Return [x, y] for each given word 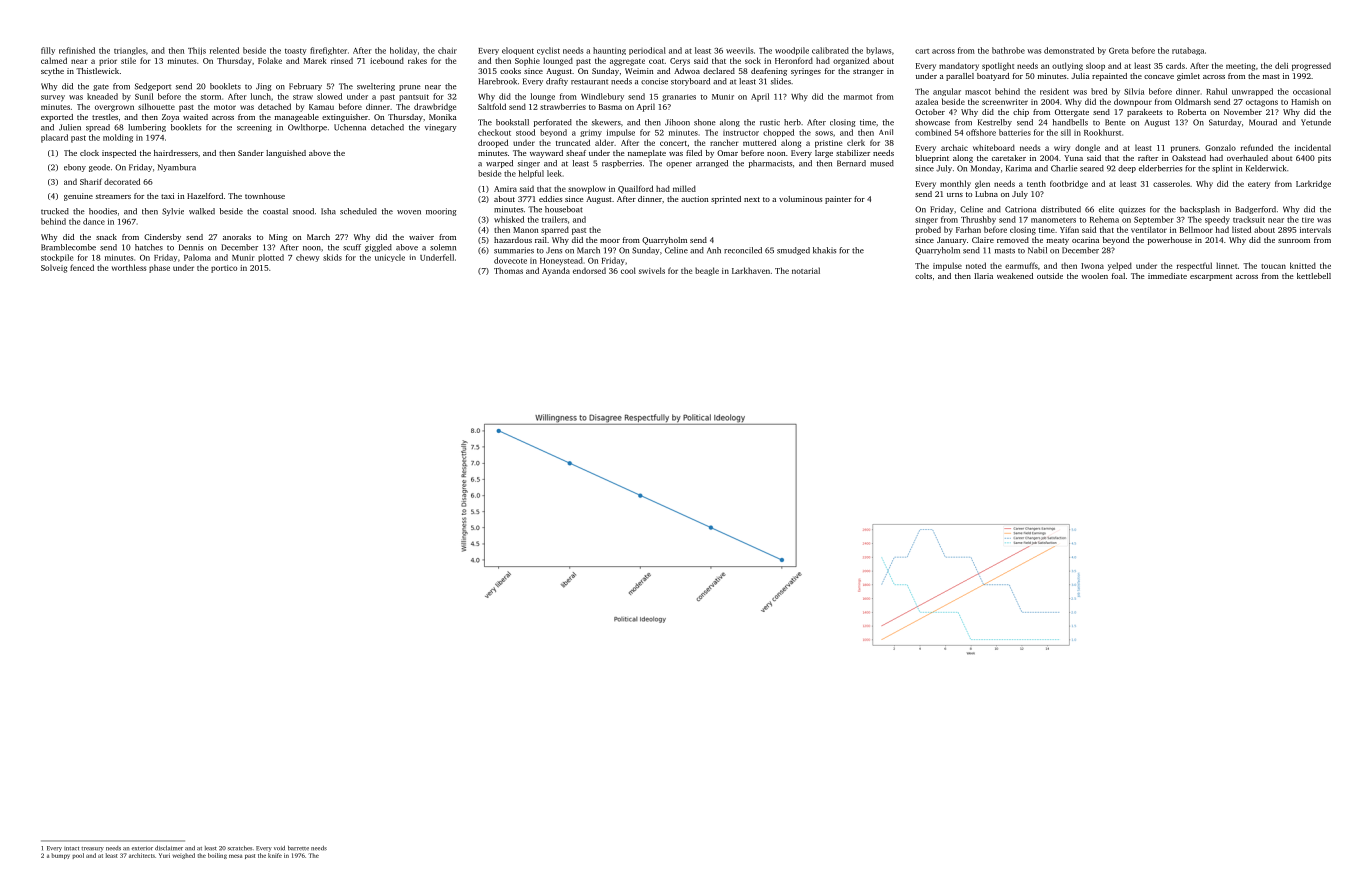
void [279, 848]
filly [48, 51]
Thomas [508, 271]
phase [159, 268]
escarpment [1211, 277]
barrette [298, 848]
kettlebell [1314, 276]
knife [275, 855]
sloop [1095, 66]
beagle [707, 271]
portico [224, 269]
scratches [240, 848]
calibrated [830, 50]
